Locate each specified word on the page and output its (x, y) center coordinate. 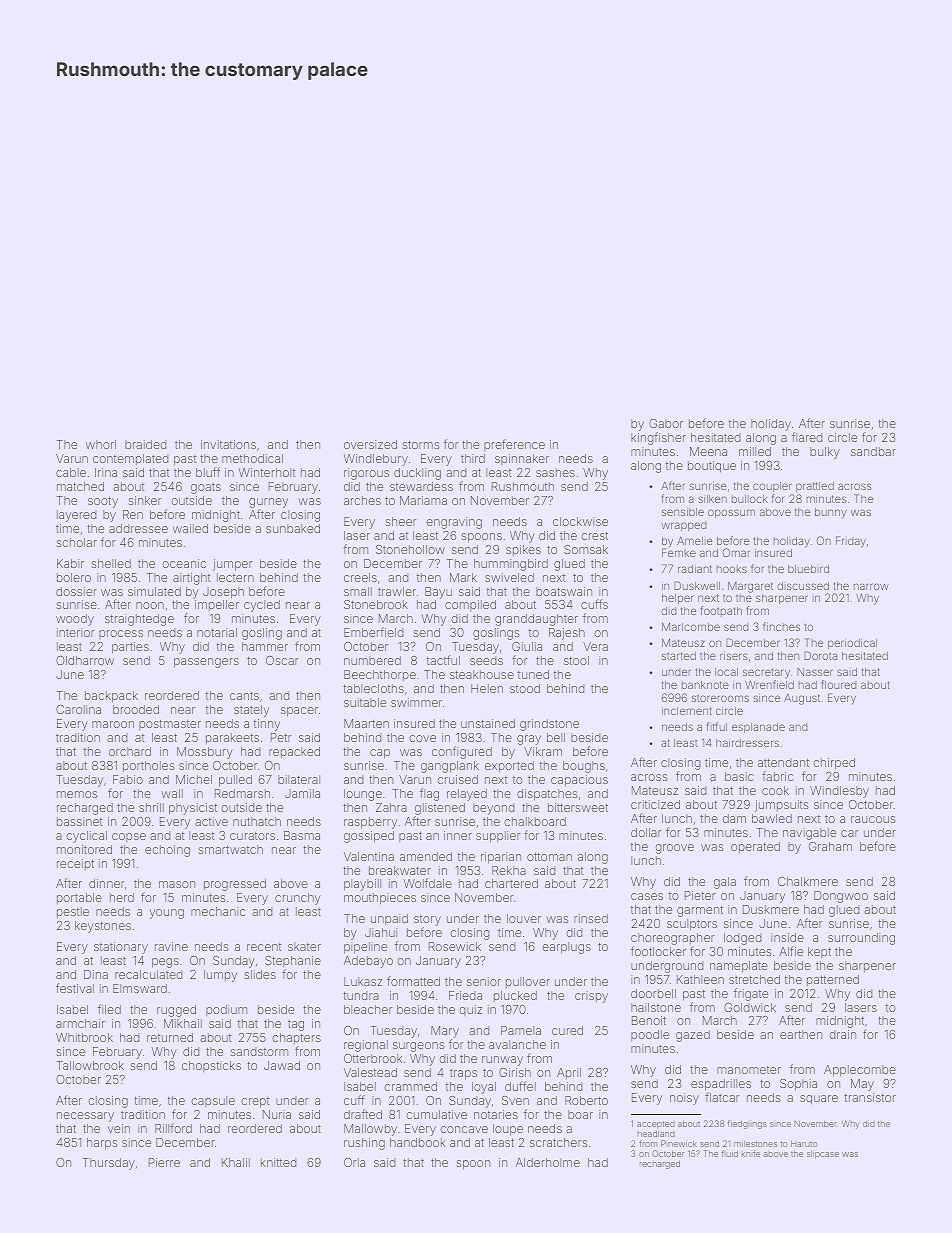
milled (755, 451)
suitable (365, 702)
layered (76, 516)
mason (177, 884)
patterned (833, 980)
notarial (217, 632)
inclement (687, 711)
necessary (85, 1117)
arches (362, 500)
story (427, 920)
